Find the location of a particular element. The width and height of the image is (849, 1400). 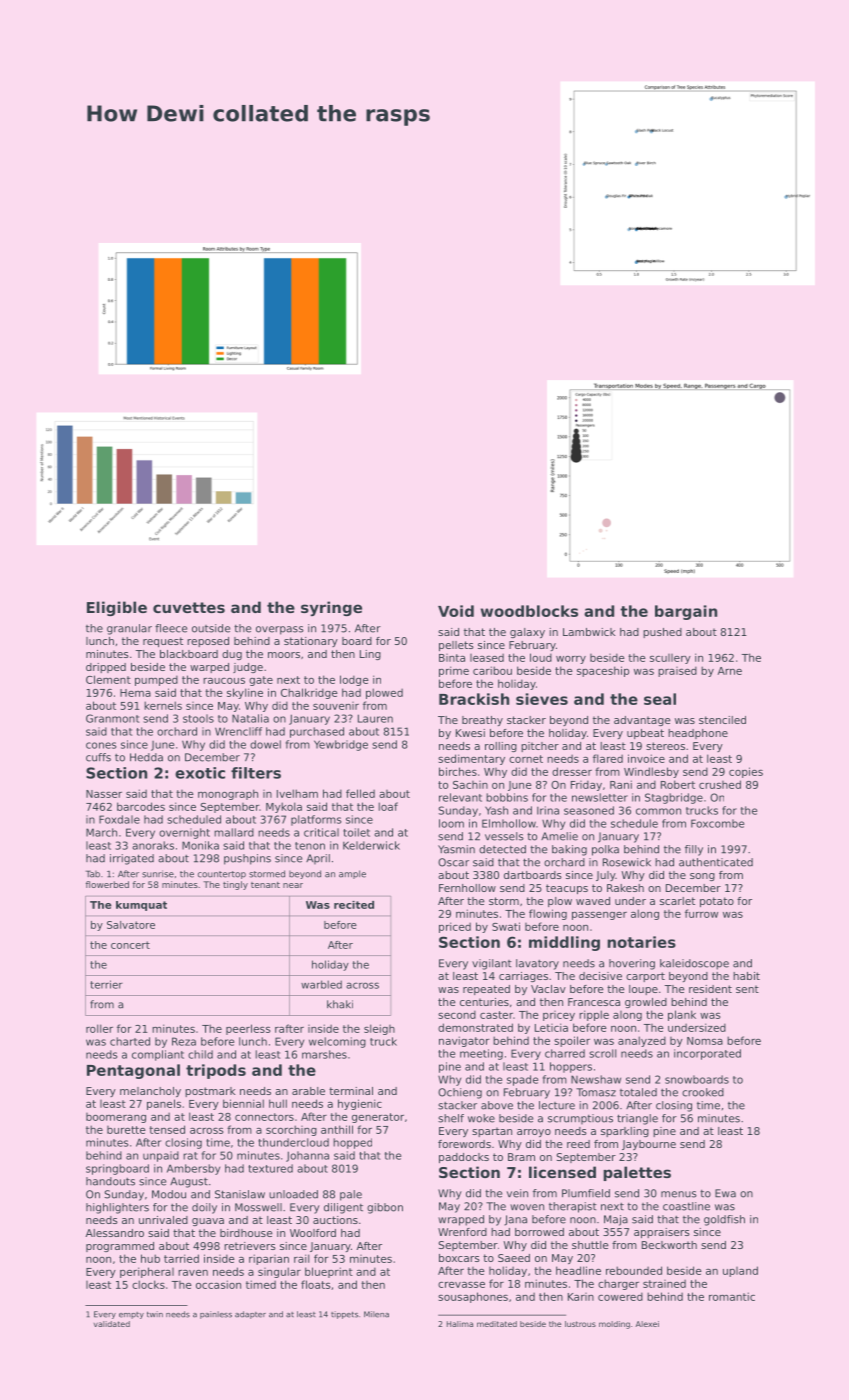

cuvettes is located at coordinates (189, 607).
